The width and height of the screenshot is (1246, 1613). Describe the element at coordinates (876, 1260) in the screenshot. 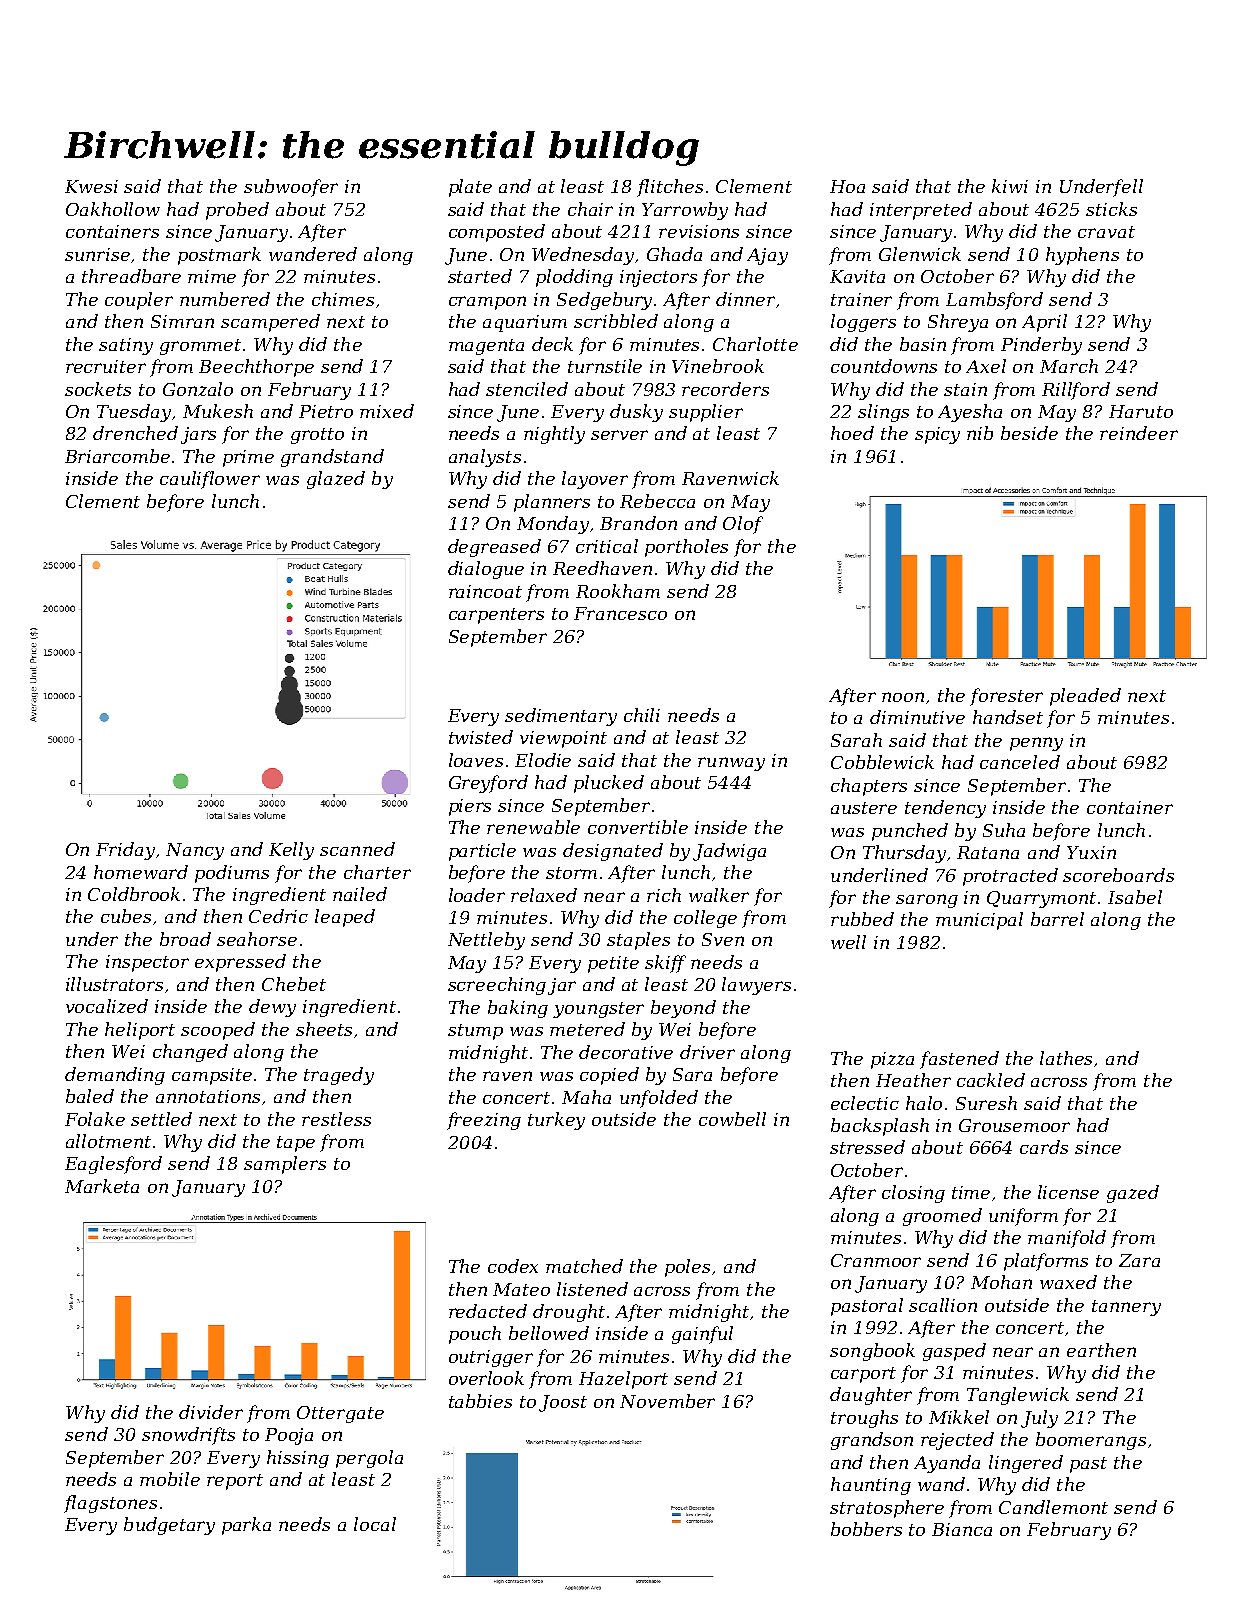

I see `Cranmoor` at that location.
